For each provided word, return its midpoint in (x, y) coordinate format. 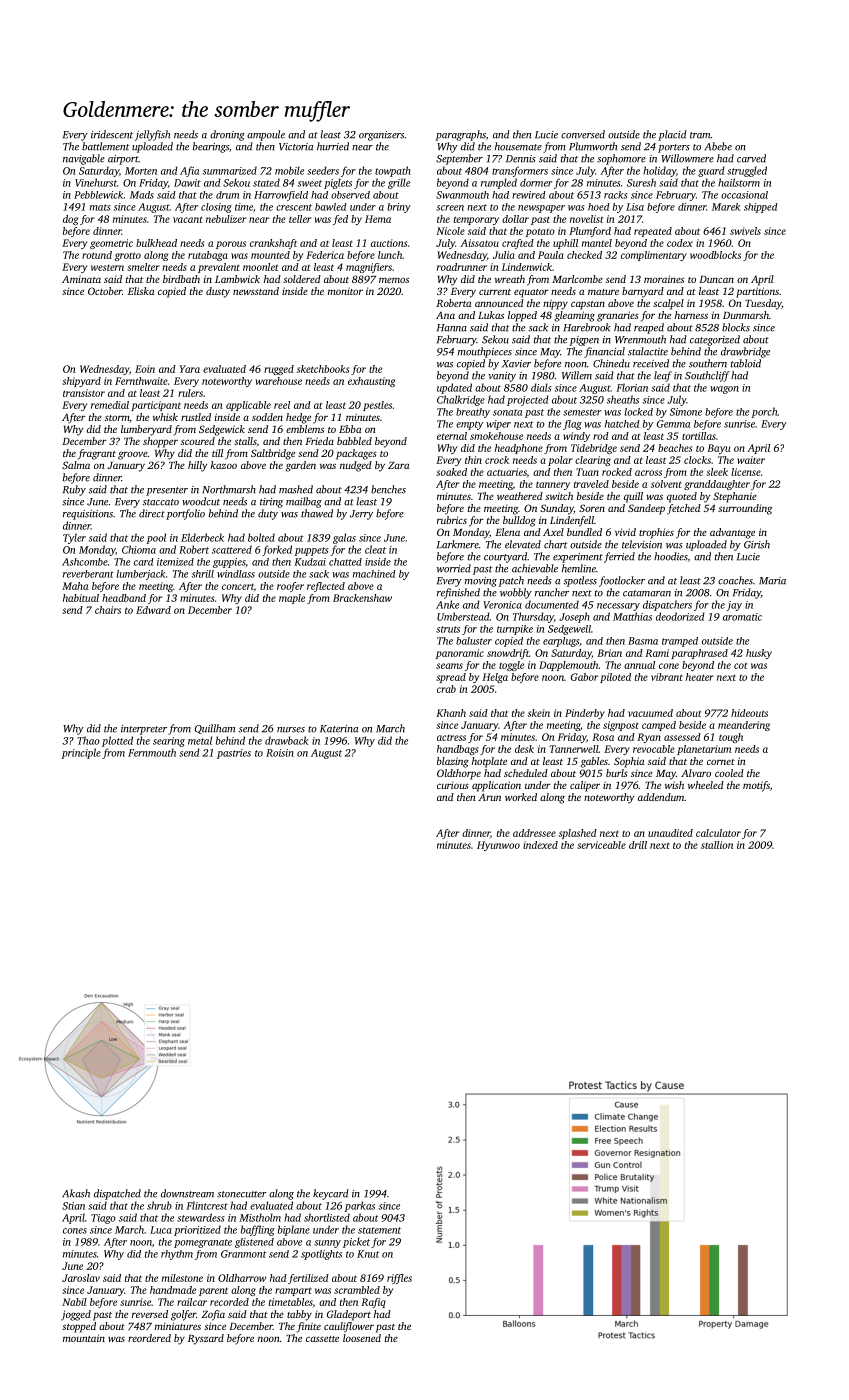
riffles (399, 1279)
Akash (76, 1193)
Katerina (339, 729)
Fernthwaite (141, 381)
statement (379, 1230)
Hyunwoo (498, 846)
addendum (661, 797)
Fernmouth (152, 752)
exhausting (371, 382)
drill (638, 845)
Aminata (81, 279)
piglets (338, 183)
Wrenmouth (640, 339)
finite (309, 1327)
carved (751, 158)
